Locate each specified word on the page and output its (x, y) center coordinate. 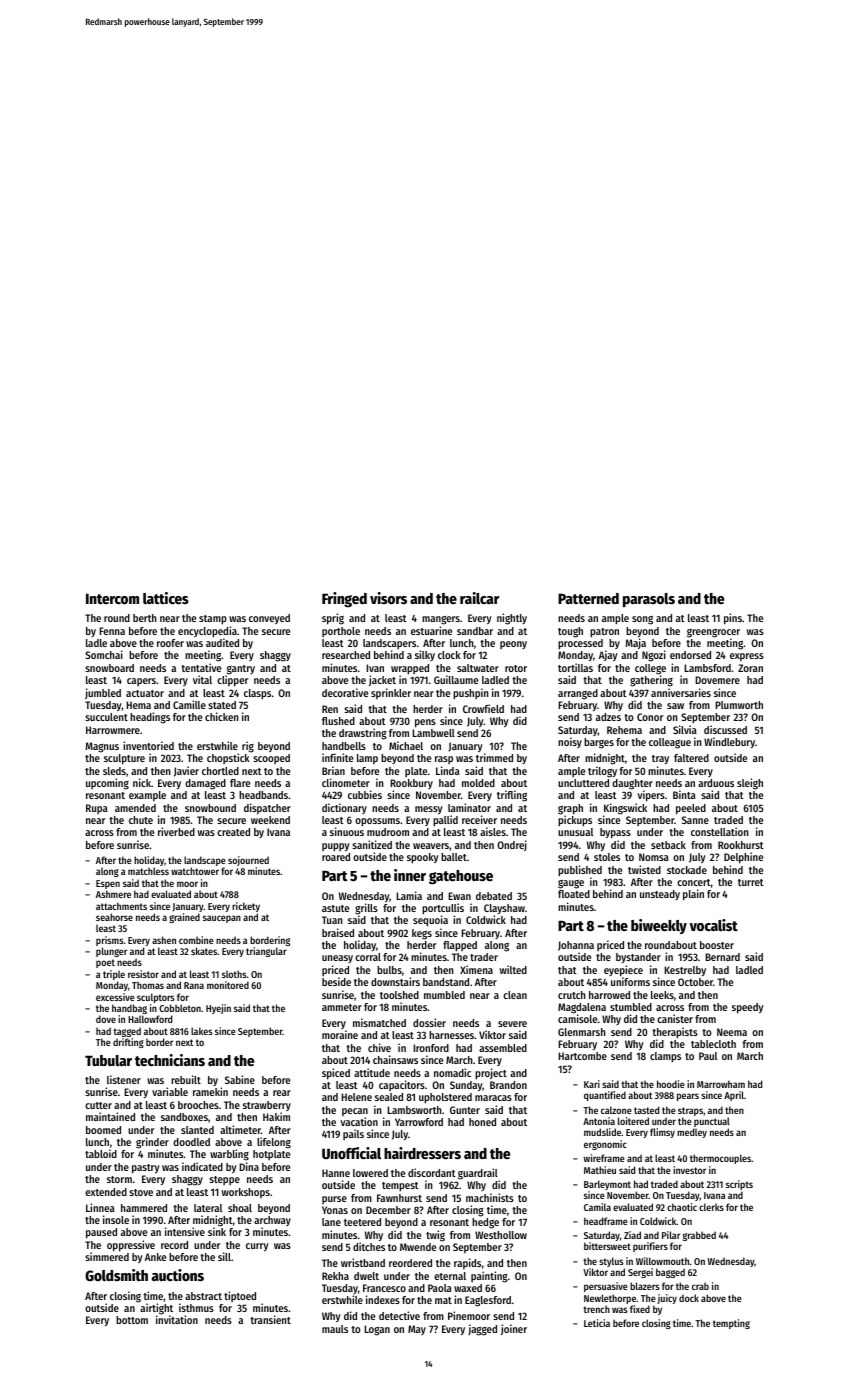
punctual (711, 1123)
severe (512, 1024)
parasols (649, 600)
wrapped (410, 669)
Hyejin (218, 1009)
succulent (106, 717)
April (734, 1096)
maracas (493, 1098)
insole (116, 1219)
